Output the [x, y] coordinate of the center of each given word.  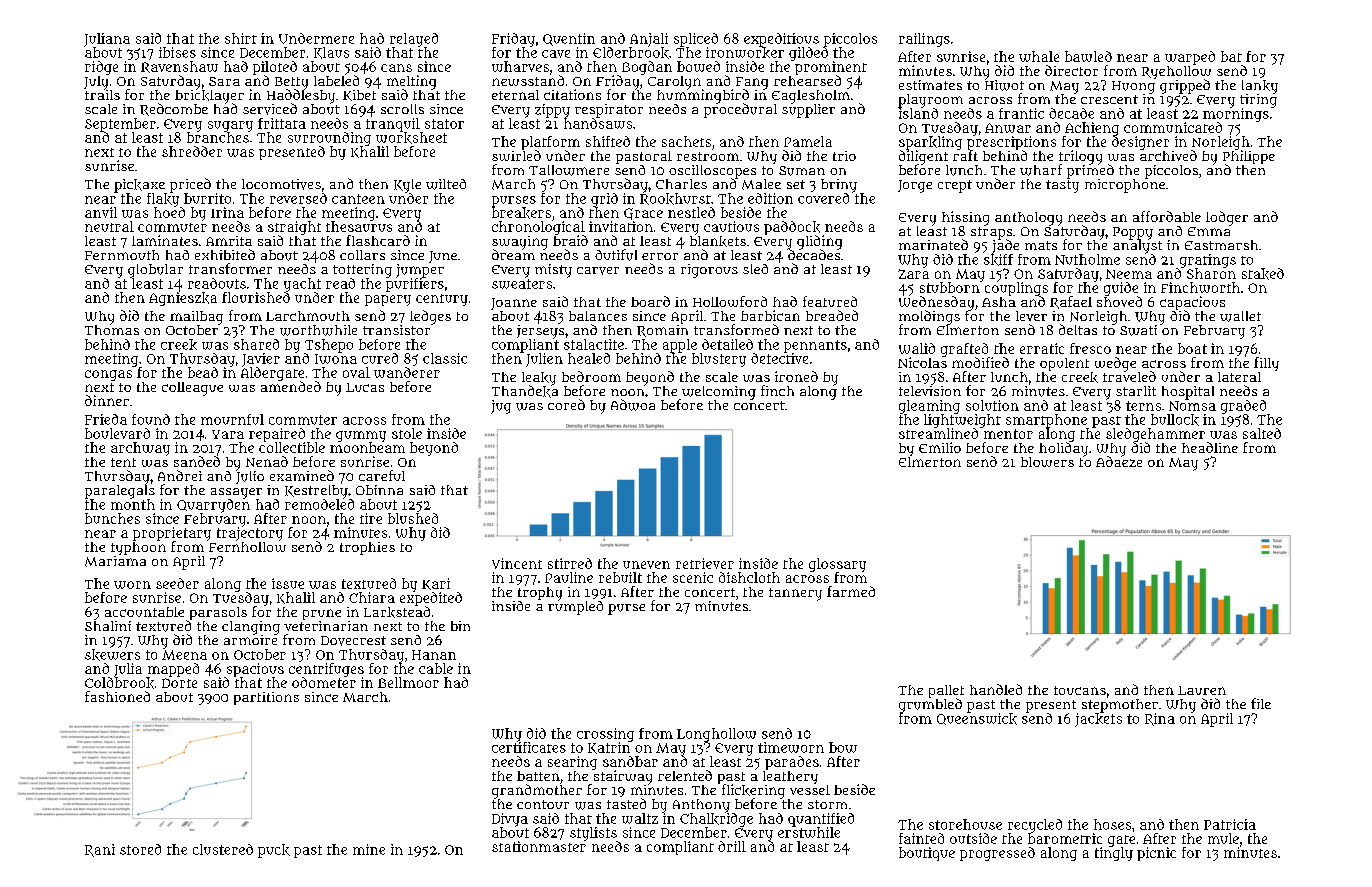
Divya [510, 820]
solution [992, 405]
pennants [815, 346]
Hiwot [1004, 85]
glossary [837, 565]
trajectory [250, 534]
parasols [218, 613]
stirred [570, 563]
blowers [1047, 462]
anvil [101, 212]
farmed [851, 591]
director [1071, 70]
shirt [241, 38]
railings [924, 40]
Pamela [808, 141]
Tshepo [329, 346]
